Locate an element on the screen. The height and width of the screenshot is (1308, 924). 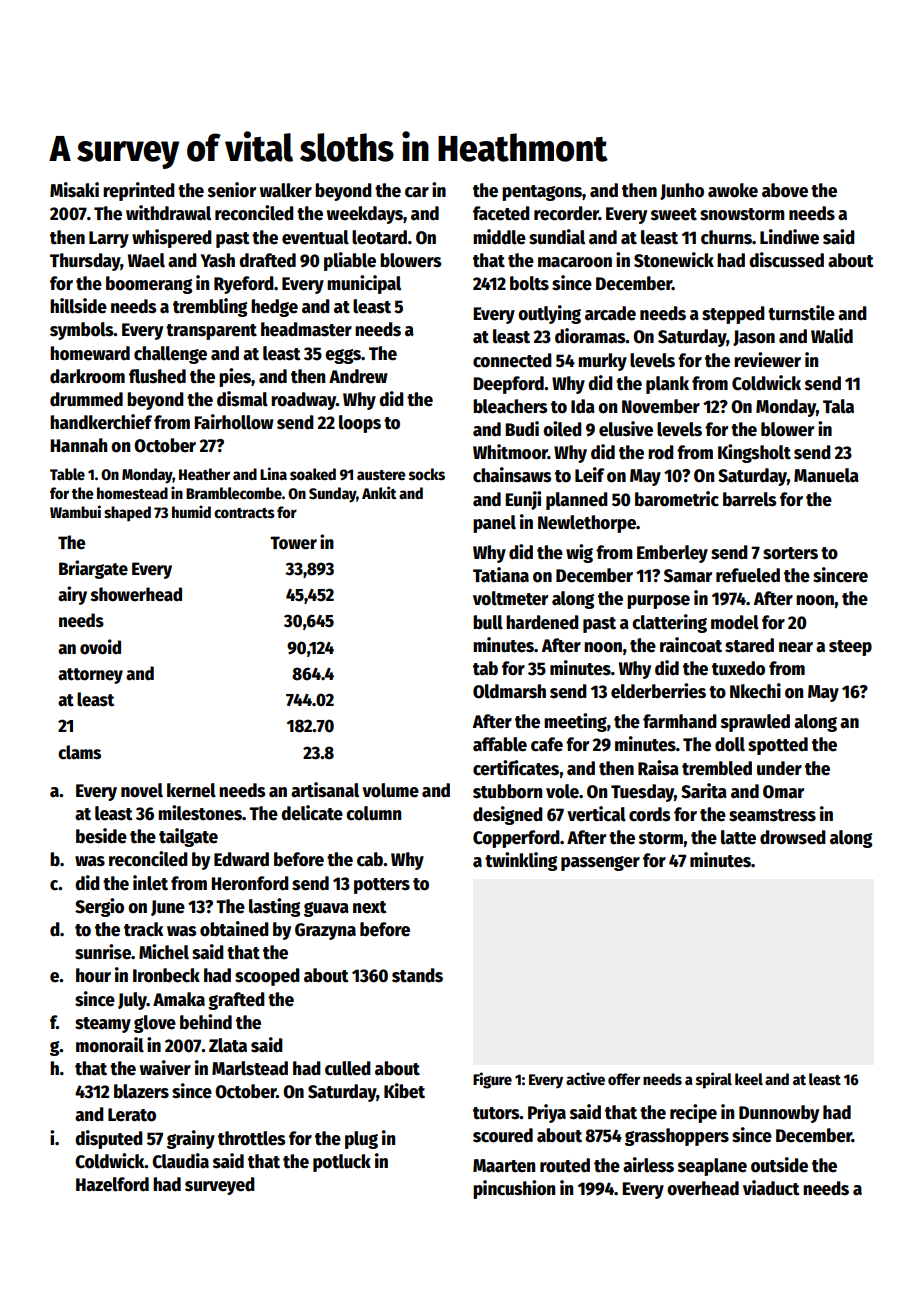
pentagons is located at coordinates (542, 193).
